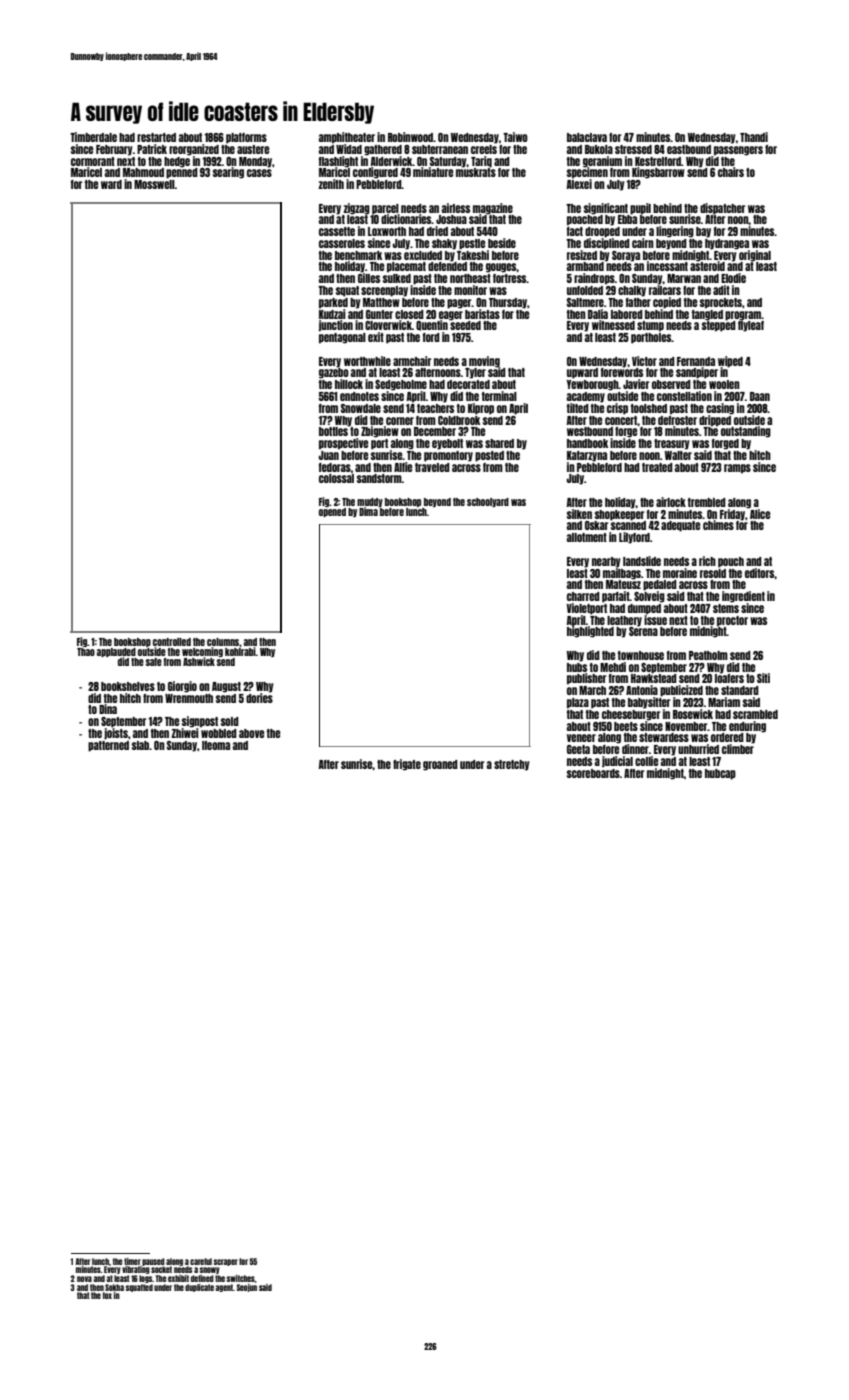 Image resolution: width=849 pixels, height=1400 pixels. I want to click on opened, so click(332, 512).
